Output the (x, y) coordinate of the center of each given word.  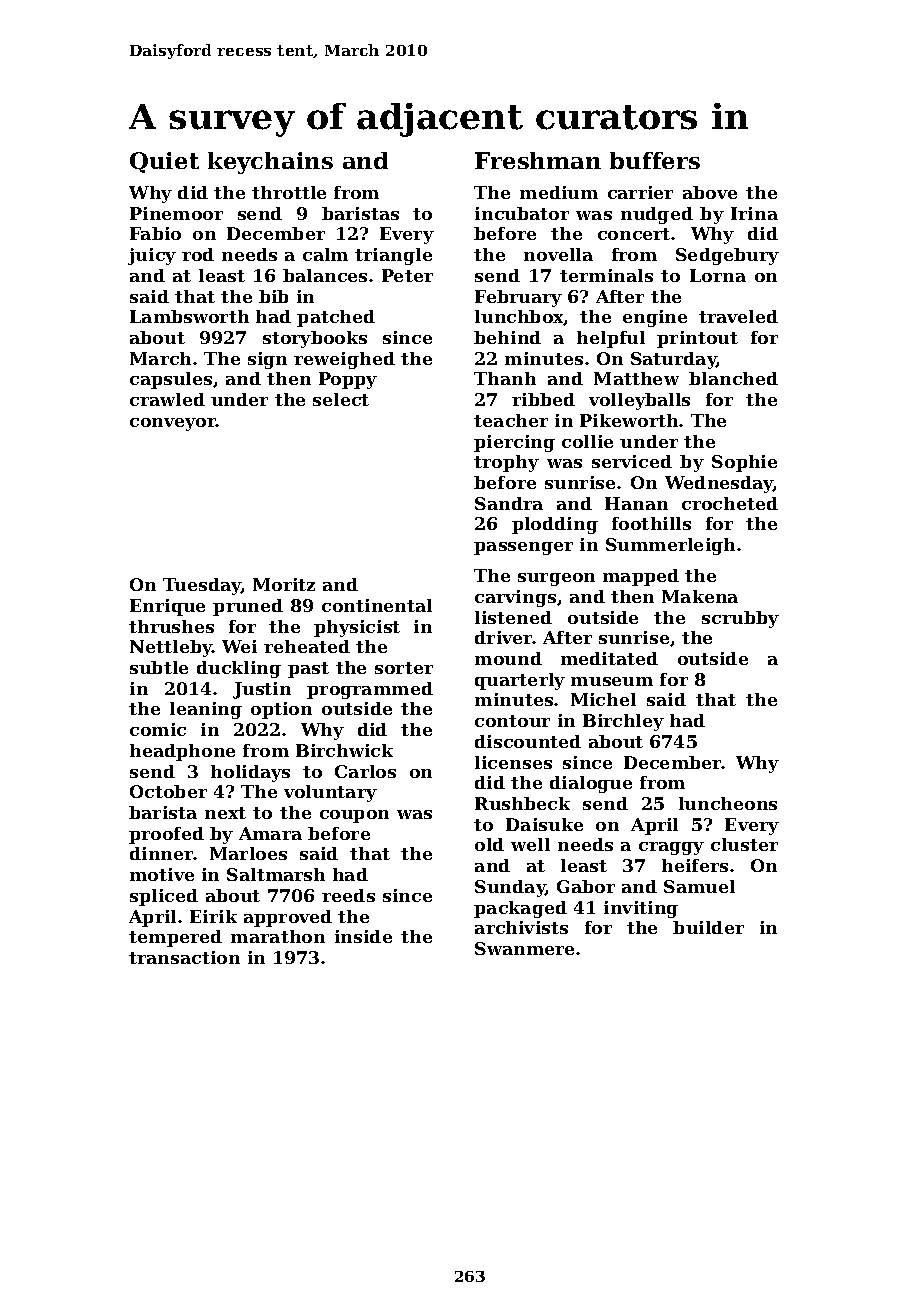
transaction (184, 957)
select (341, 399)
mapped (641, 577)
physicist (357, 628)
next (225, 813)
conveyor (173, 424)
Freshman (538, 160)
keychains (270, 163)
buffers (655, 160)
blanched (733, 378)
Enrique (167, 607)
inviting (641, 909)
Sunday (510, 888)
